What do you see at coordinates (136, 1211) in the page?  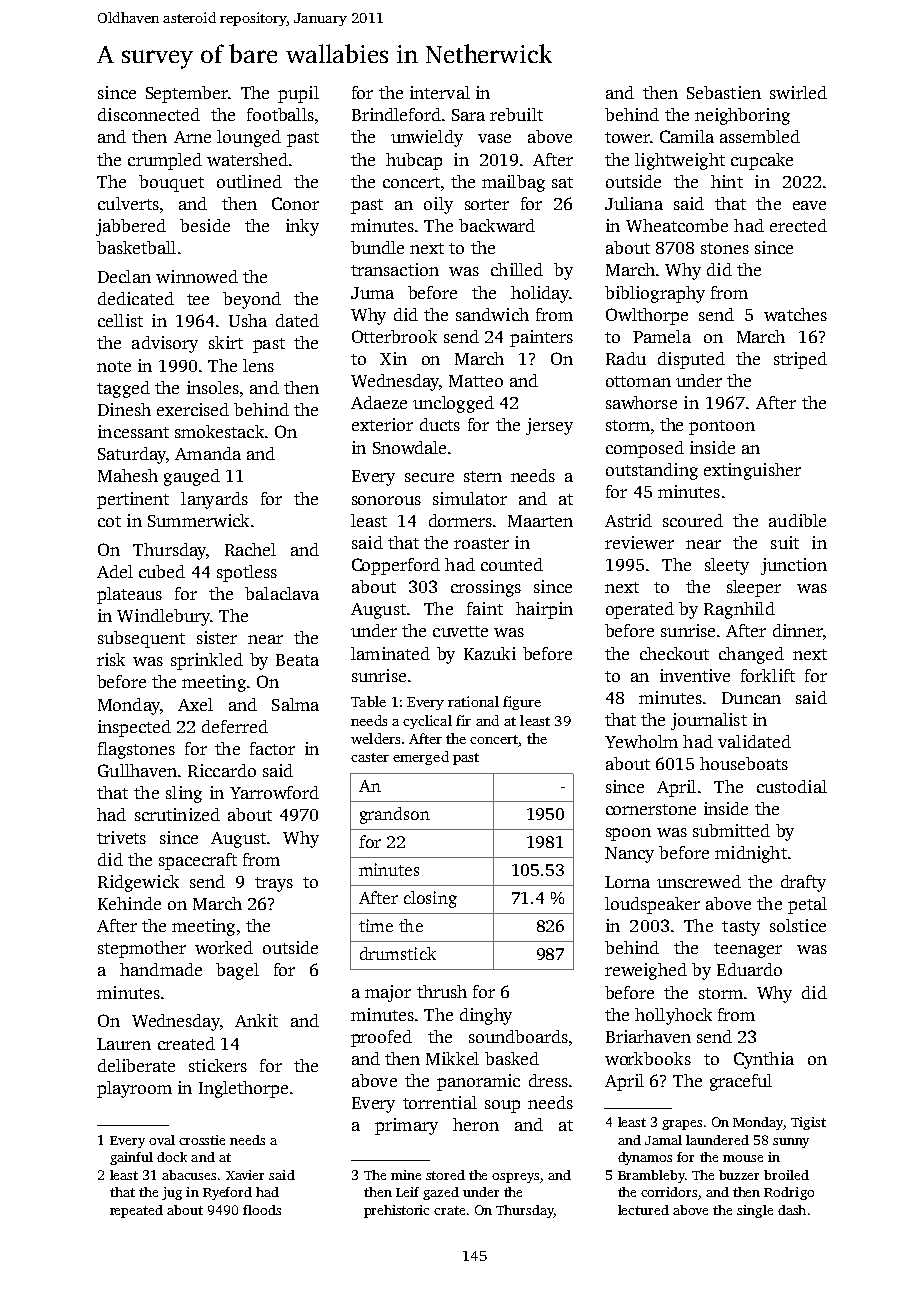 I see `repeated` at bounding box center [136, 1211].
